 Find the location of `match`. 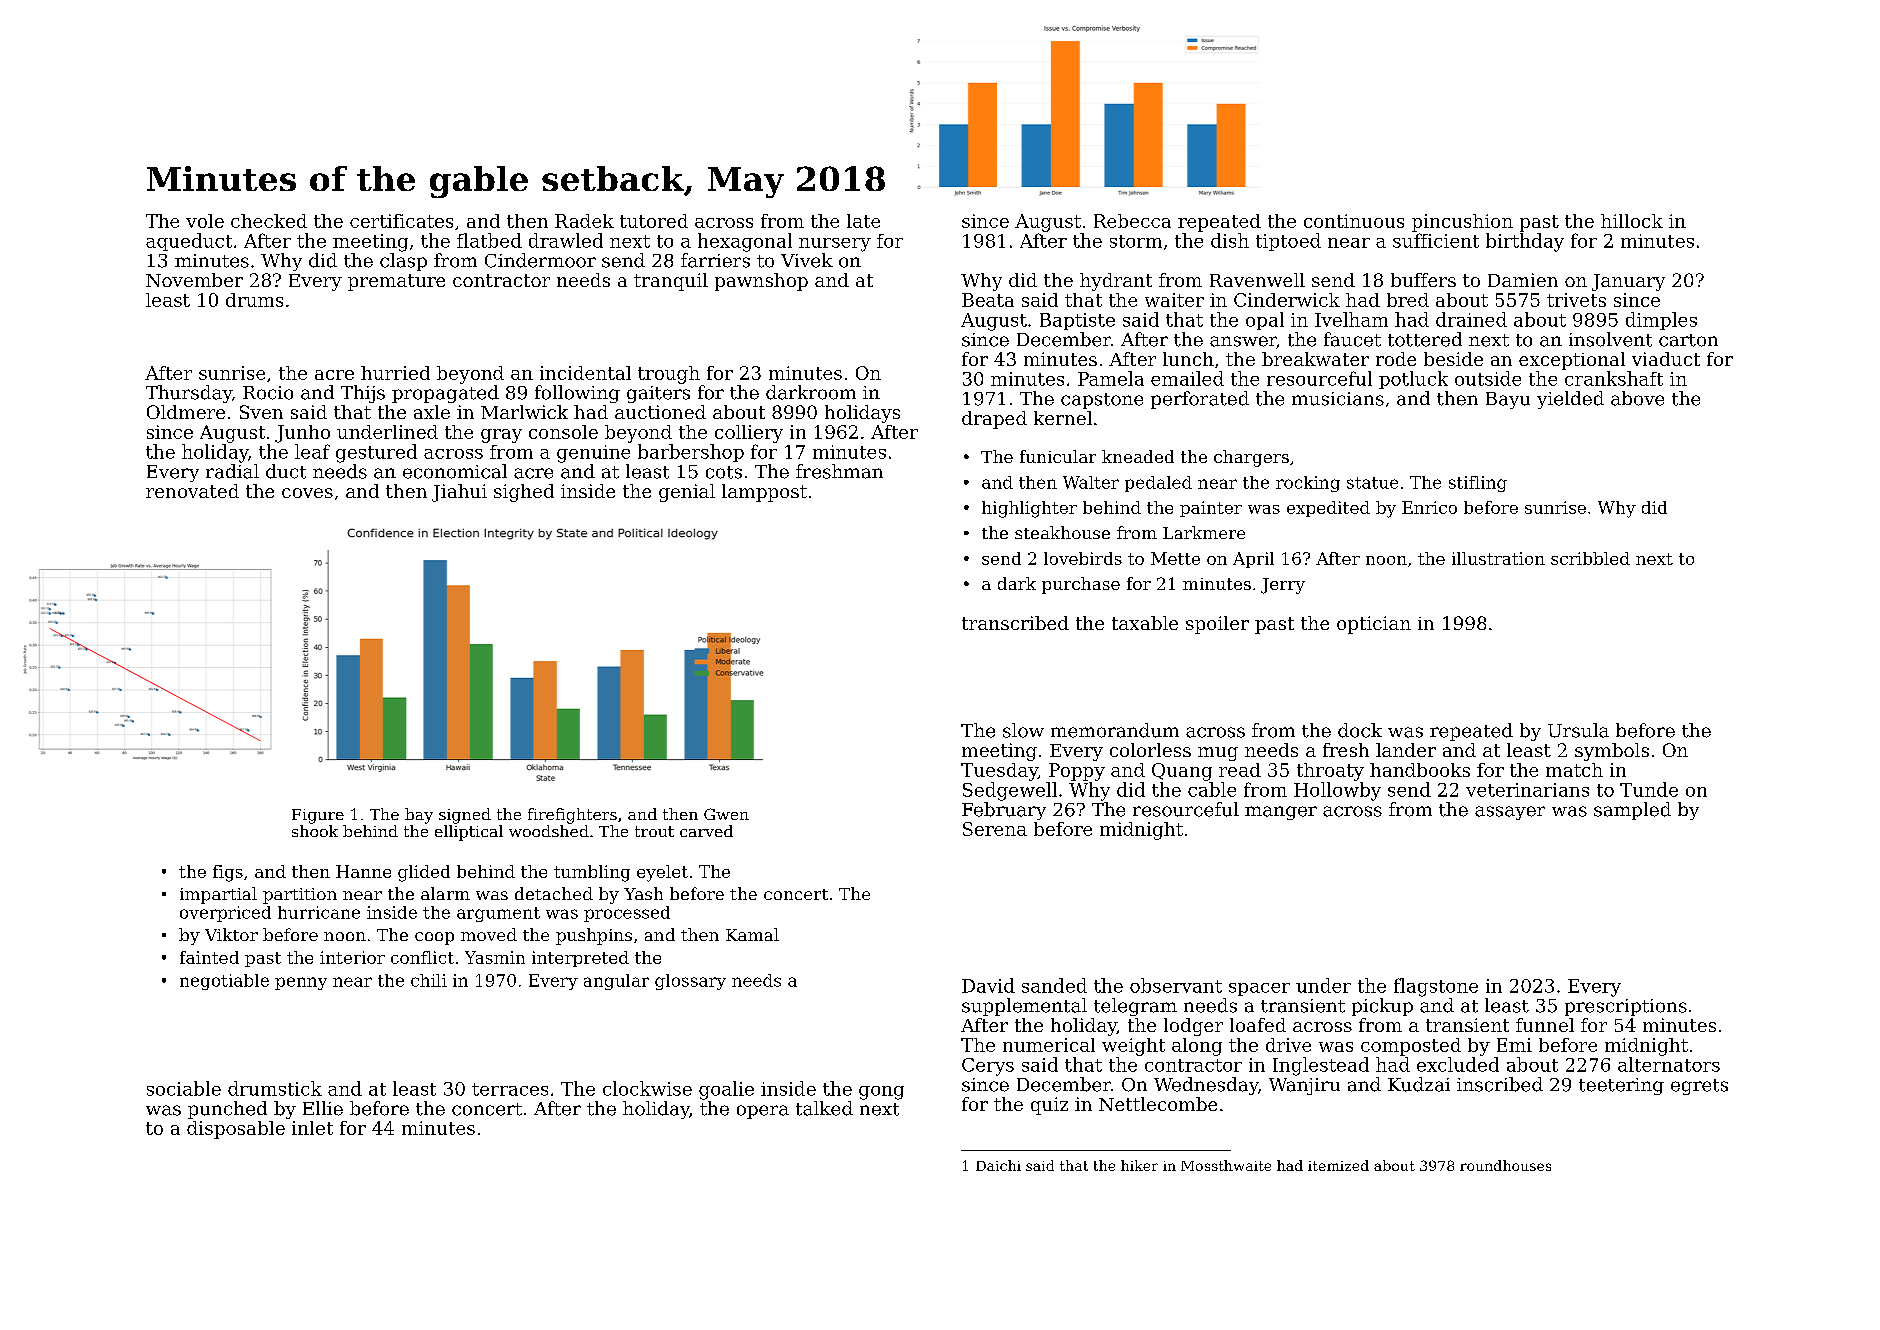

match is located at coordinates (1574, 770).
